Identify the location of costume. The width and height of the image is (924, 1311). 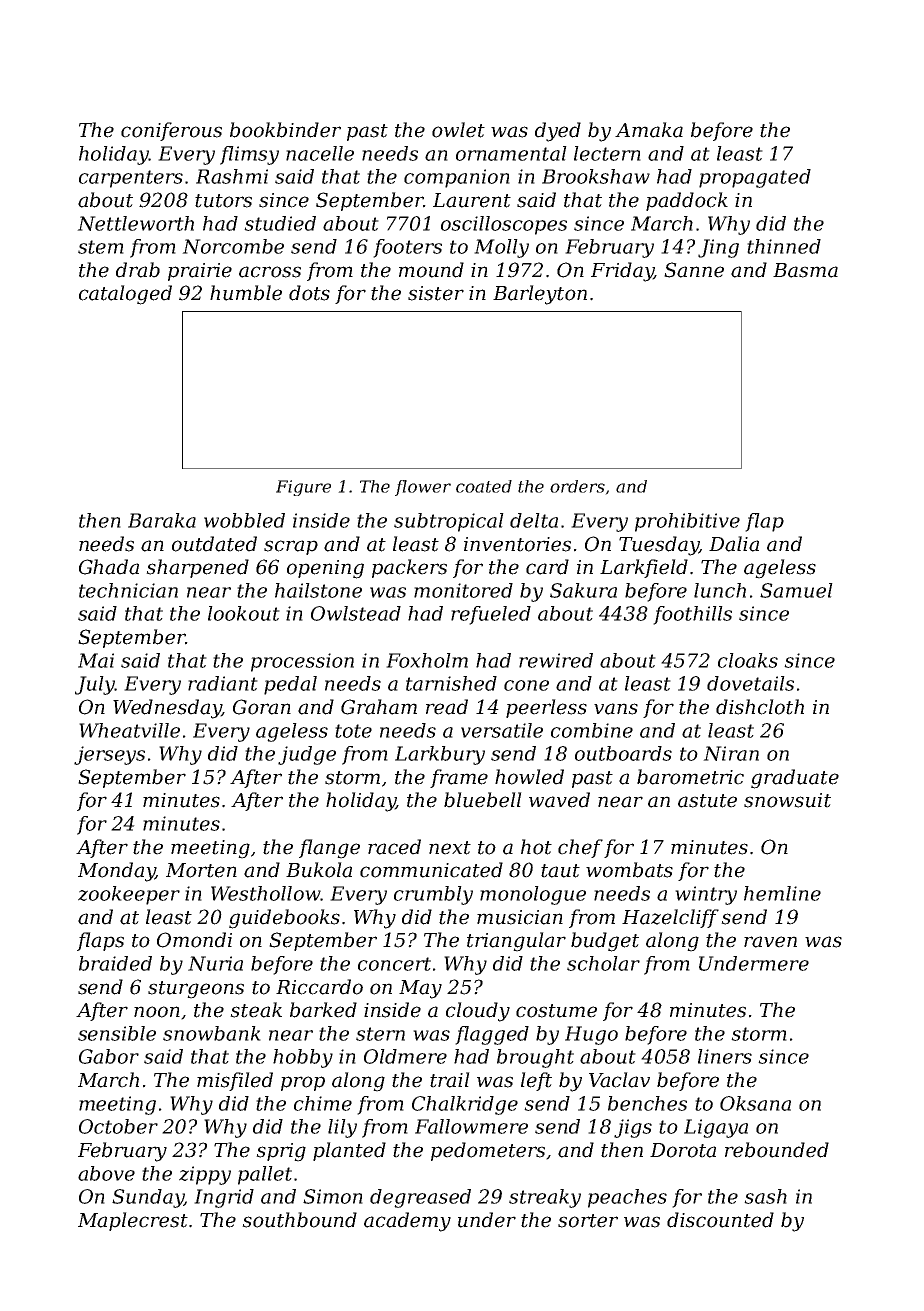
(556, 1011).
